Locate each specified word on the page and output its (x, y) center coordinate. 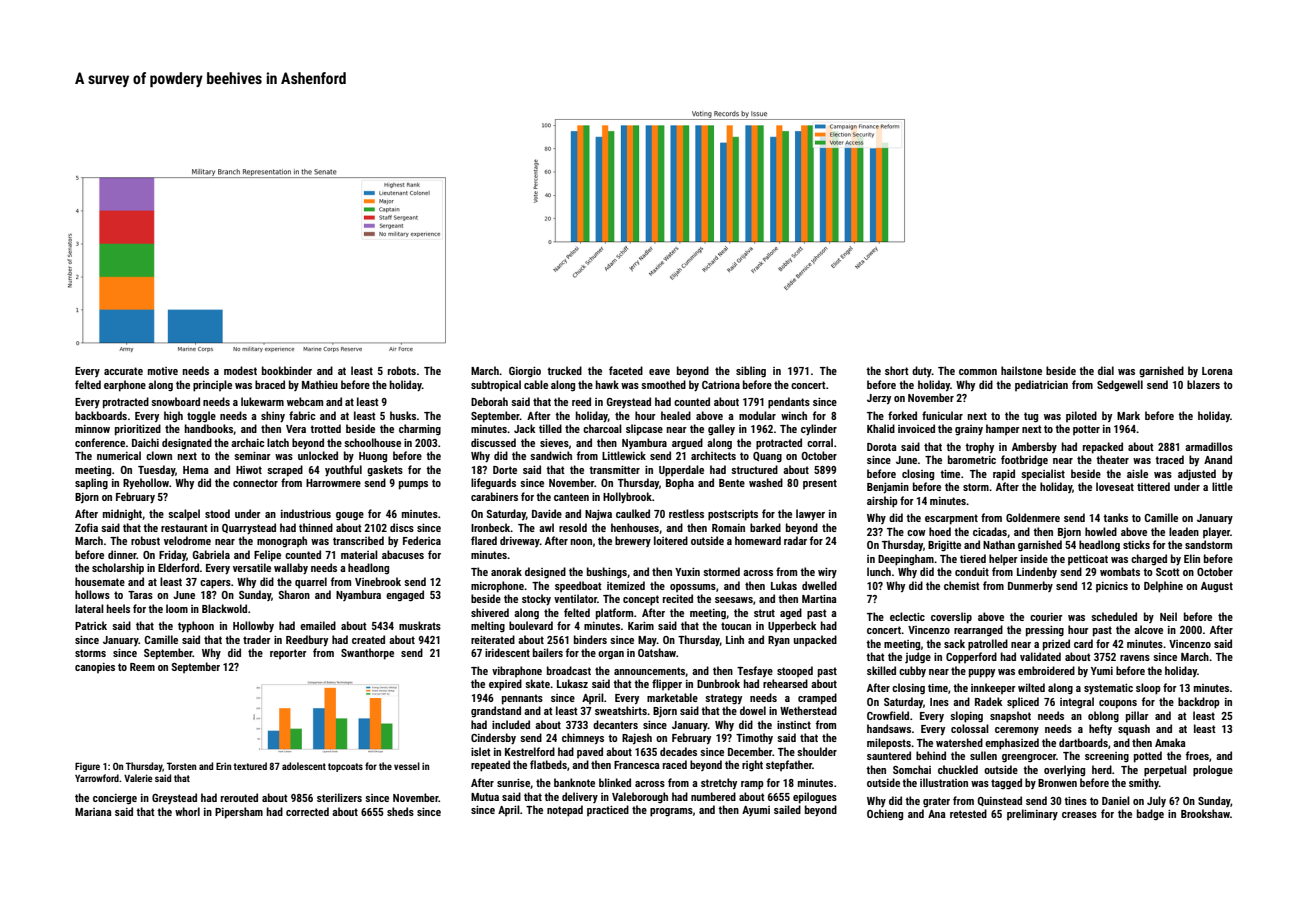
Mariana (93, 812)
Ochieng (885, 815)
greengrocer (1029, 758)
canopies (95, 668)
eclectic (907, 616)
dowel (753, 710)
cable (536, 384)
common (978, 372)
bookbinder (287, 370)
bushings (607, 572)
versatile (252, 567)
